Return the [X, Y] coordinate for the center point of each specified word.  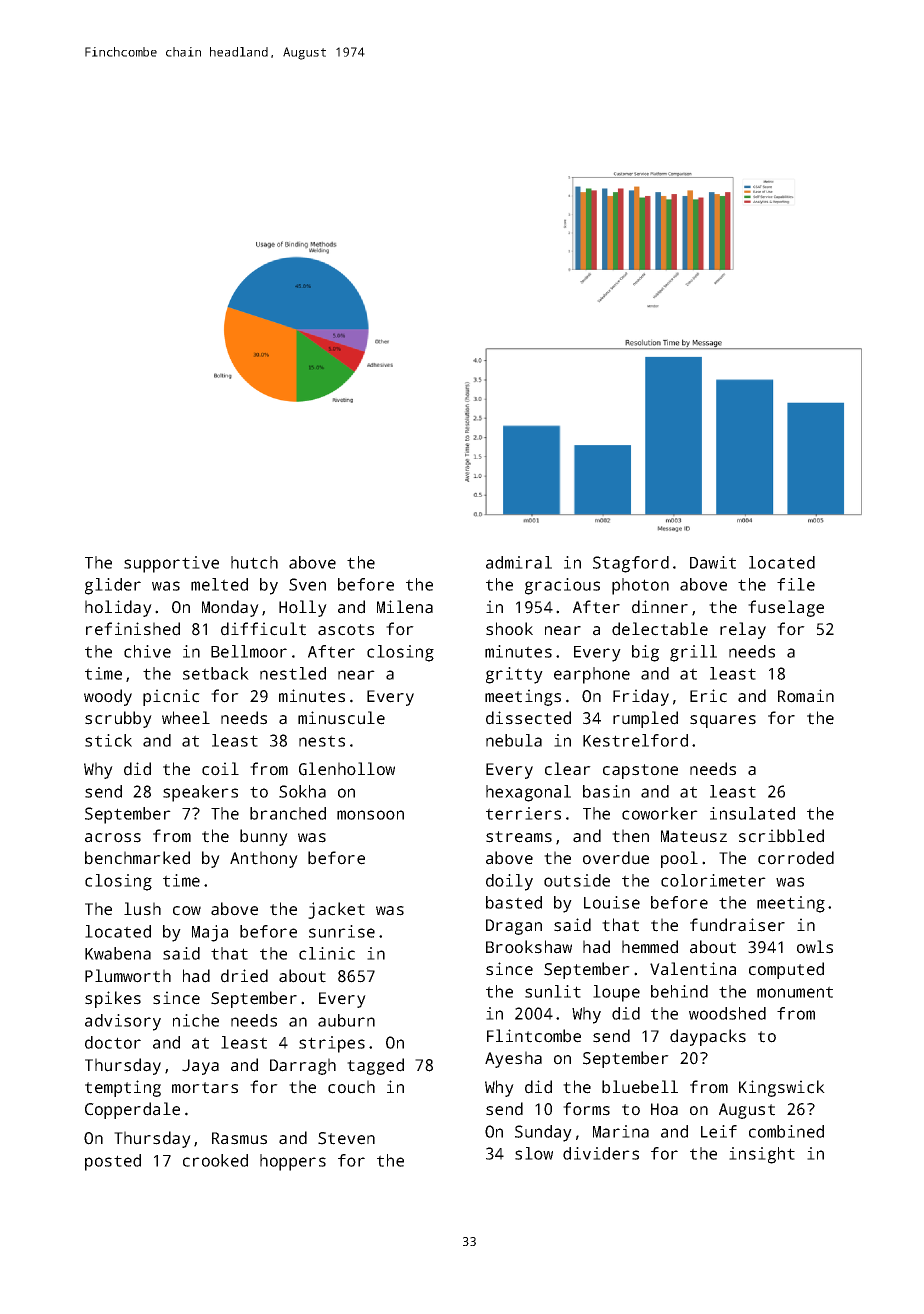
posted [113, 1162]
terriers [523, 813]
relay [743, 630]
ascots [346, 630]
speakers [200, 793]
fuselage [786, 608]
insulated [752, 813]
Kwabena [118, 953]
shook [509, 629]
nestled [293, 673]
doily [509, 882]
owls [815, 947]
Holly [303, 608]
